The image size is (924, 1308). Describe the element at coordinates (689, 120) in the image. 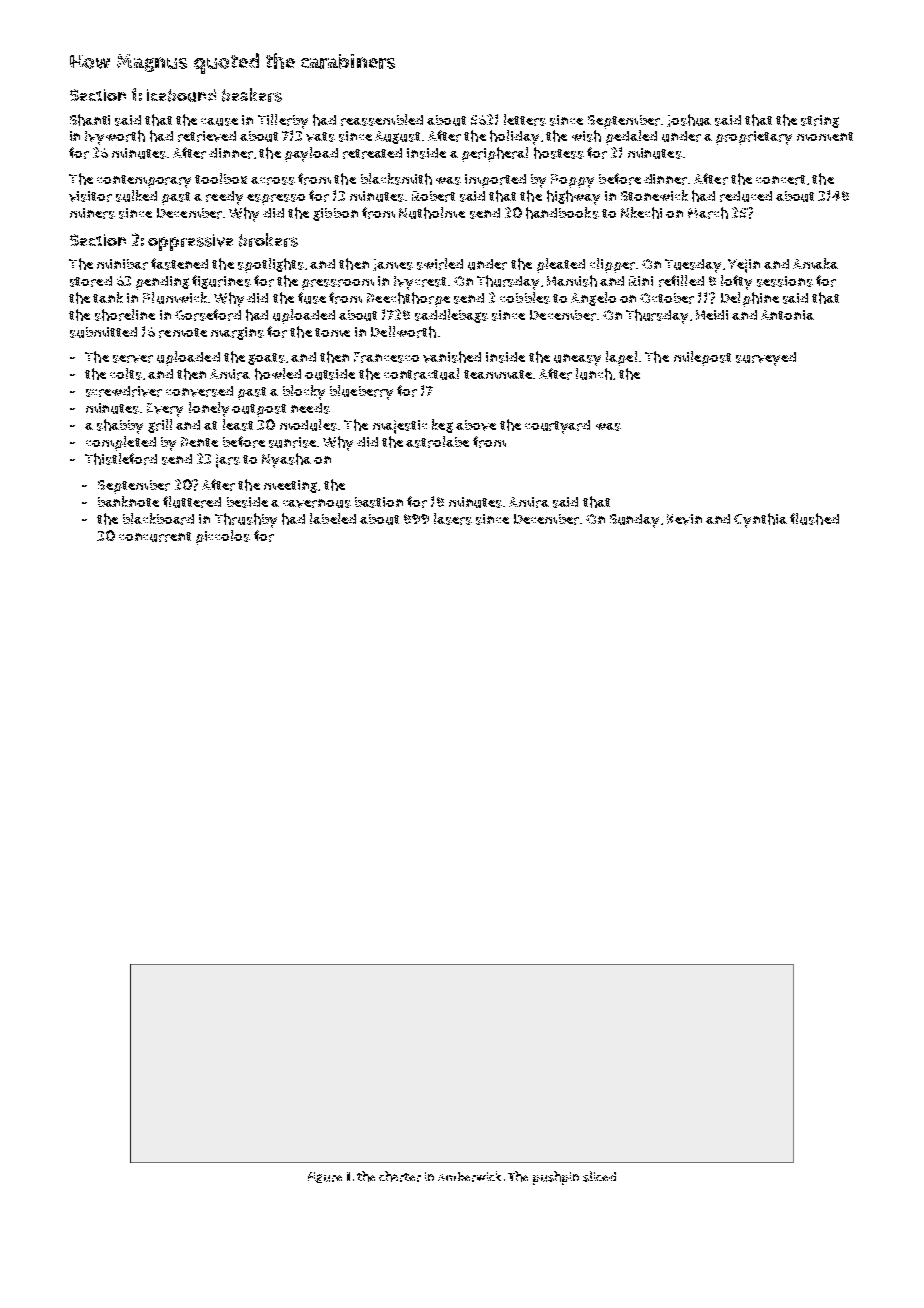

I see `Joshua` at that location.
